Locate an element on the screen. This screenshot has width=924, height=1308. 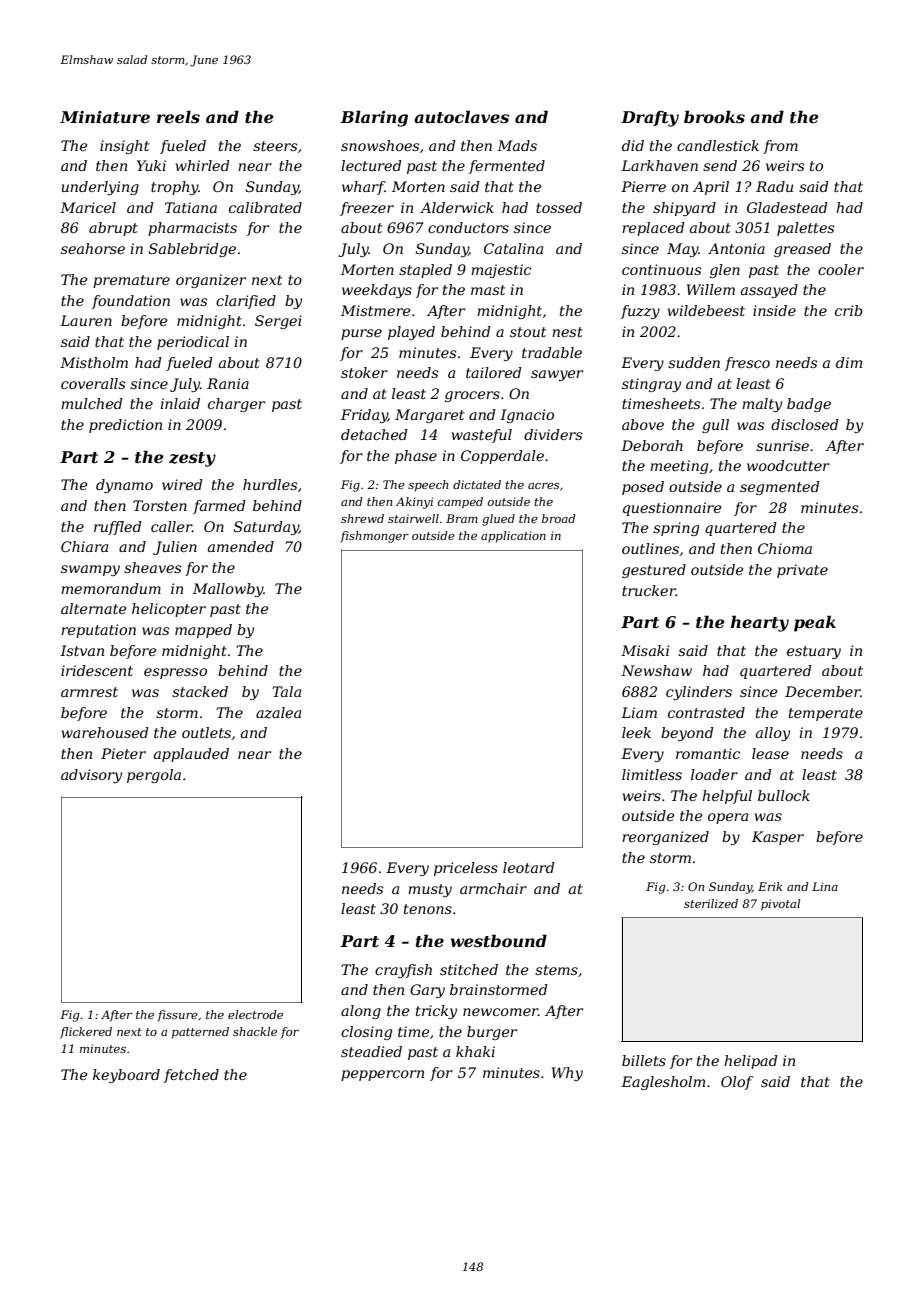
segmented is located at coordinates (780, 488).
